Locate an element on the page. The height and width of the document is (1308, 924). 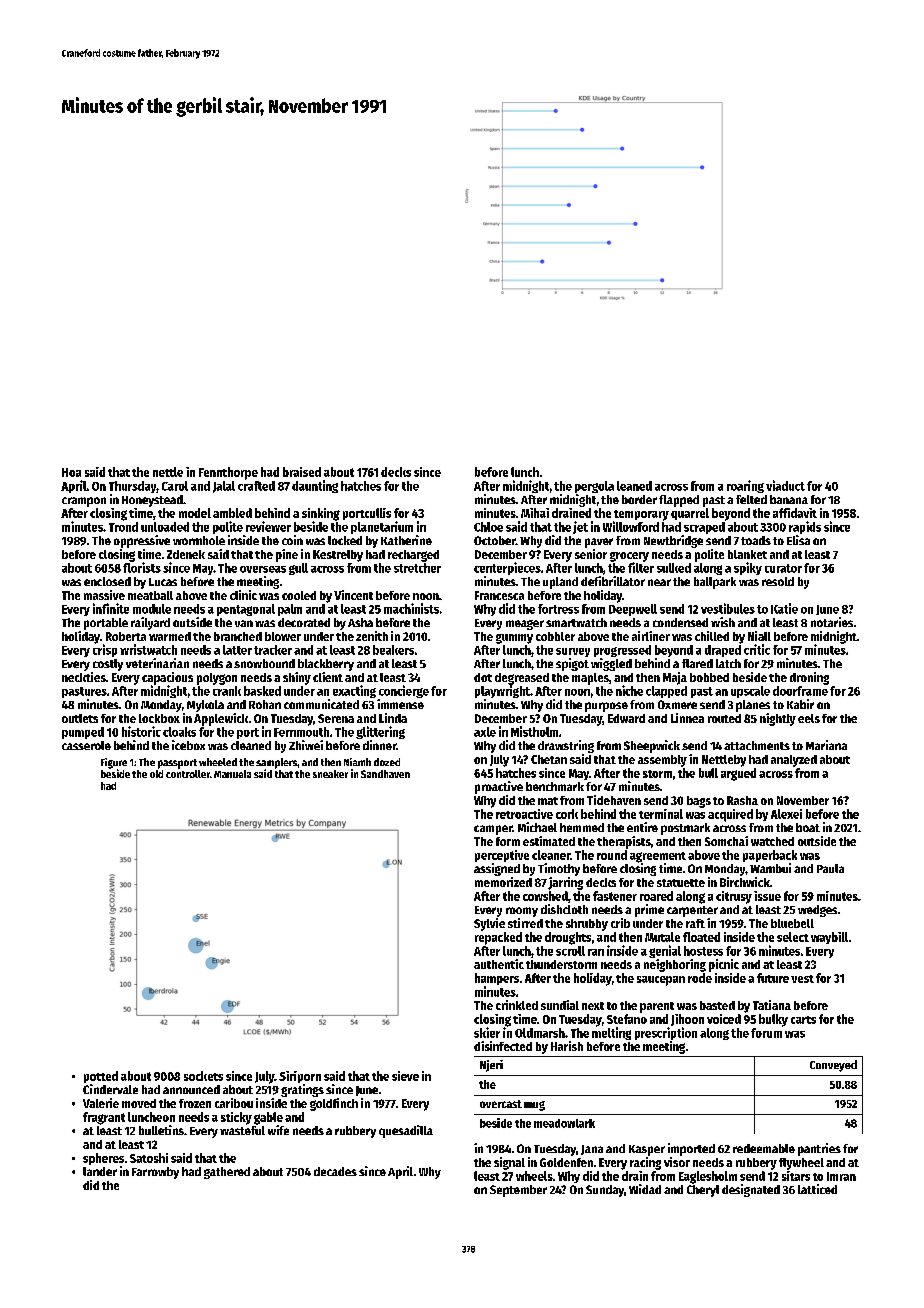
pergola is located at coordinates (594, 487).
